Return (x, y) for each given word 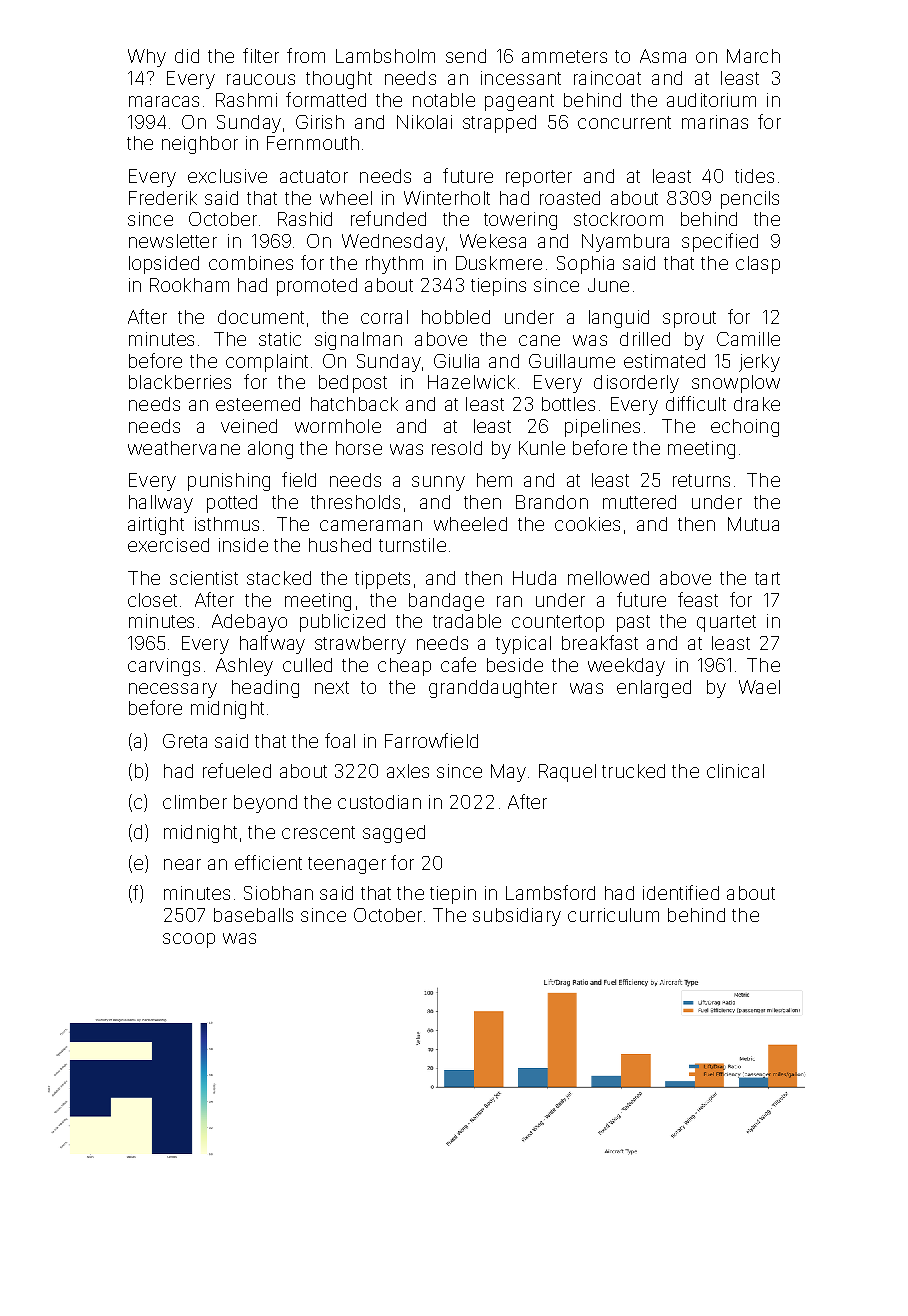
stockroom (618, 219)
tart (767, 578)
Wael (759, 687)
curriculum (613, 915)
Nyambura (625, 243)
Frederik (163, 198)
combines (251, 263)
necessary (173, 690)
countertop (558, 623)
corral (384, 317)
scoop (189, 940)
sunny (438, 483)
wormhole (338, 426)
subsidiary (517, 917)
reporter (539, 178)
